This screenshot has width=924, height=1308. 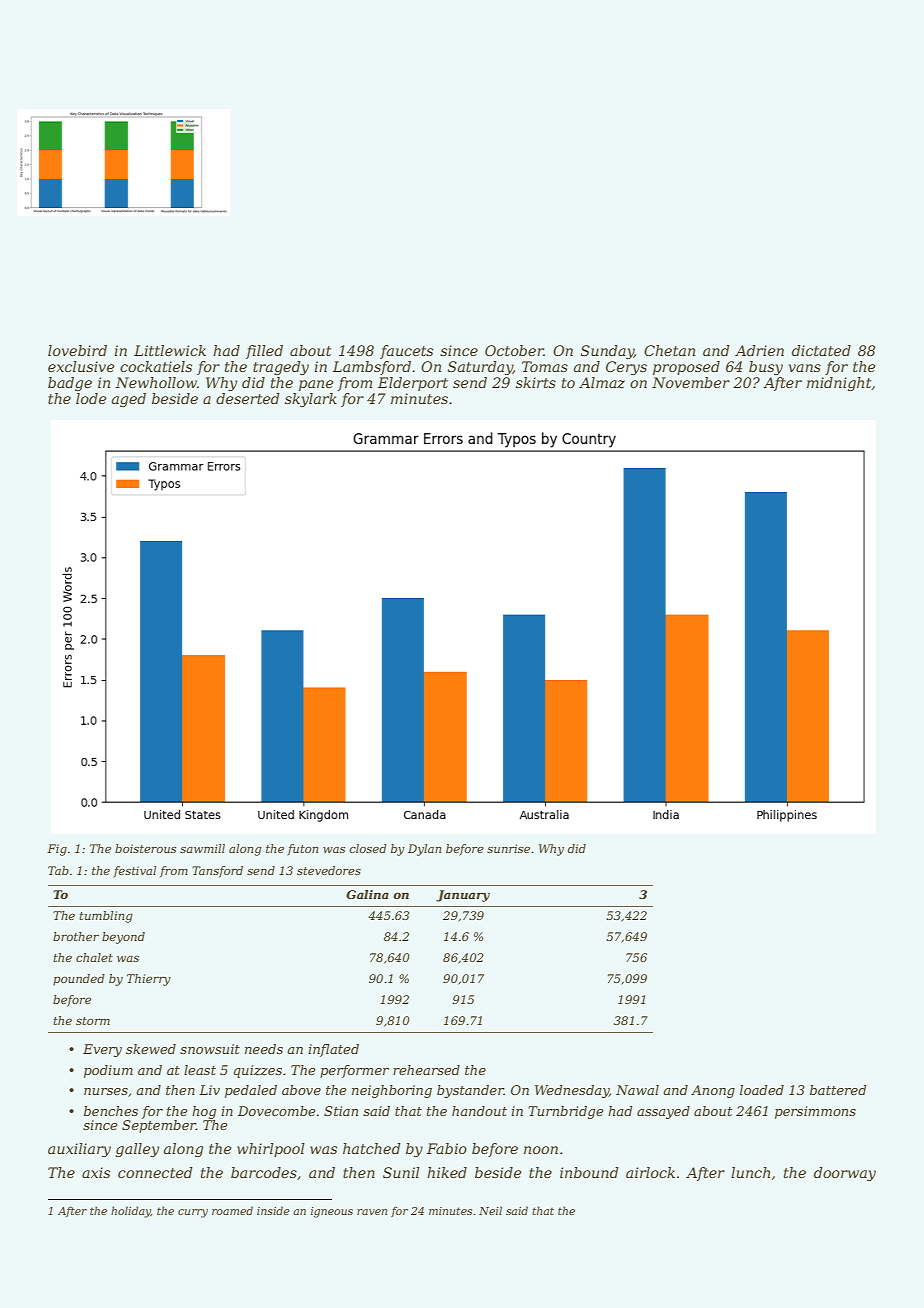 What do you see at coordinates (508, 848) in the screenshot?
I see `sunrise` at bounding box center [508, 848].
